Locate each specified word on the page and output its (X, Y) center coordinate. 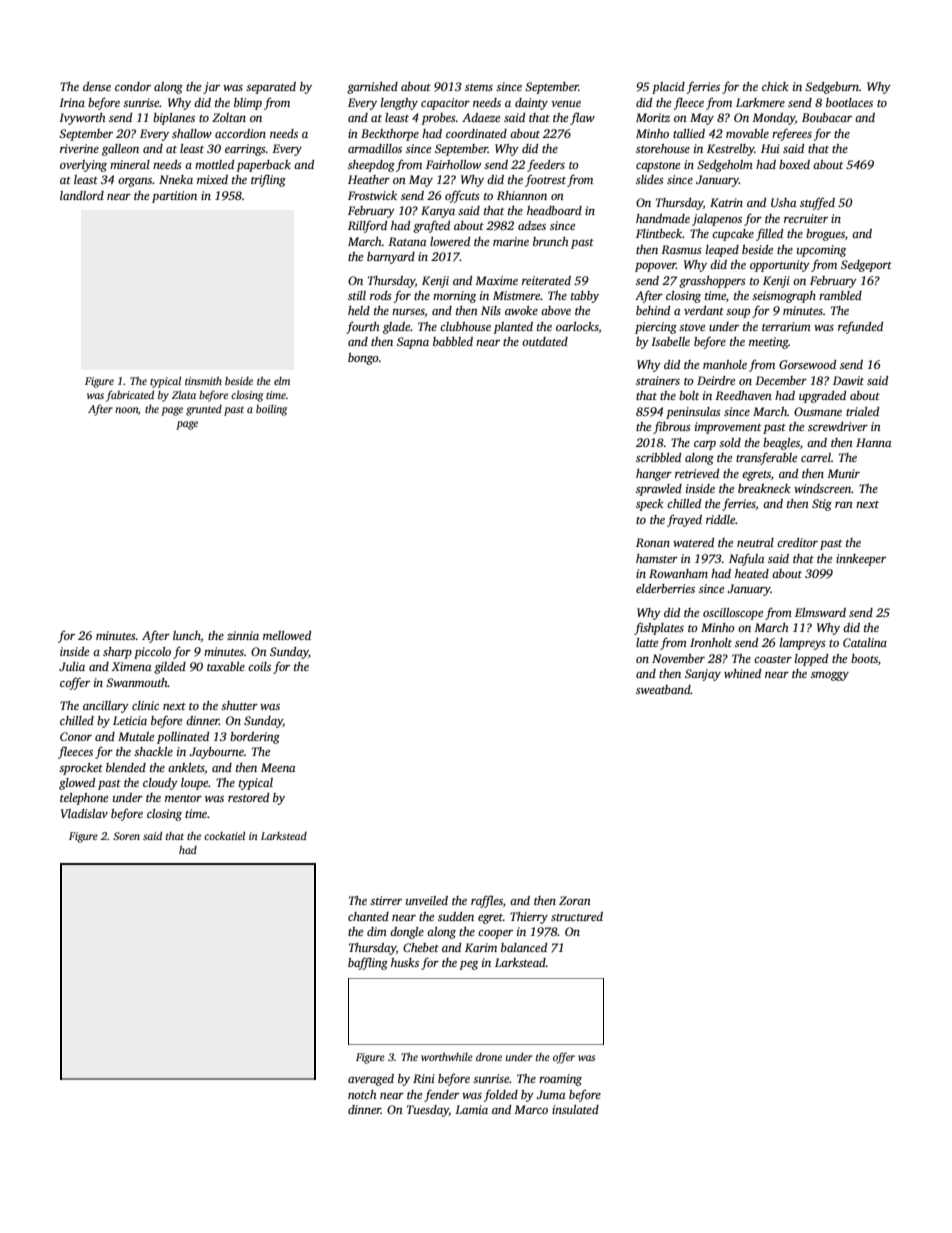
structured (577, 916)
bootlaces (849, 102)
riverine (79, 148)
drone (489, 1057)
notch (362, 1094)
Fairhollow (453, 164)
